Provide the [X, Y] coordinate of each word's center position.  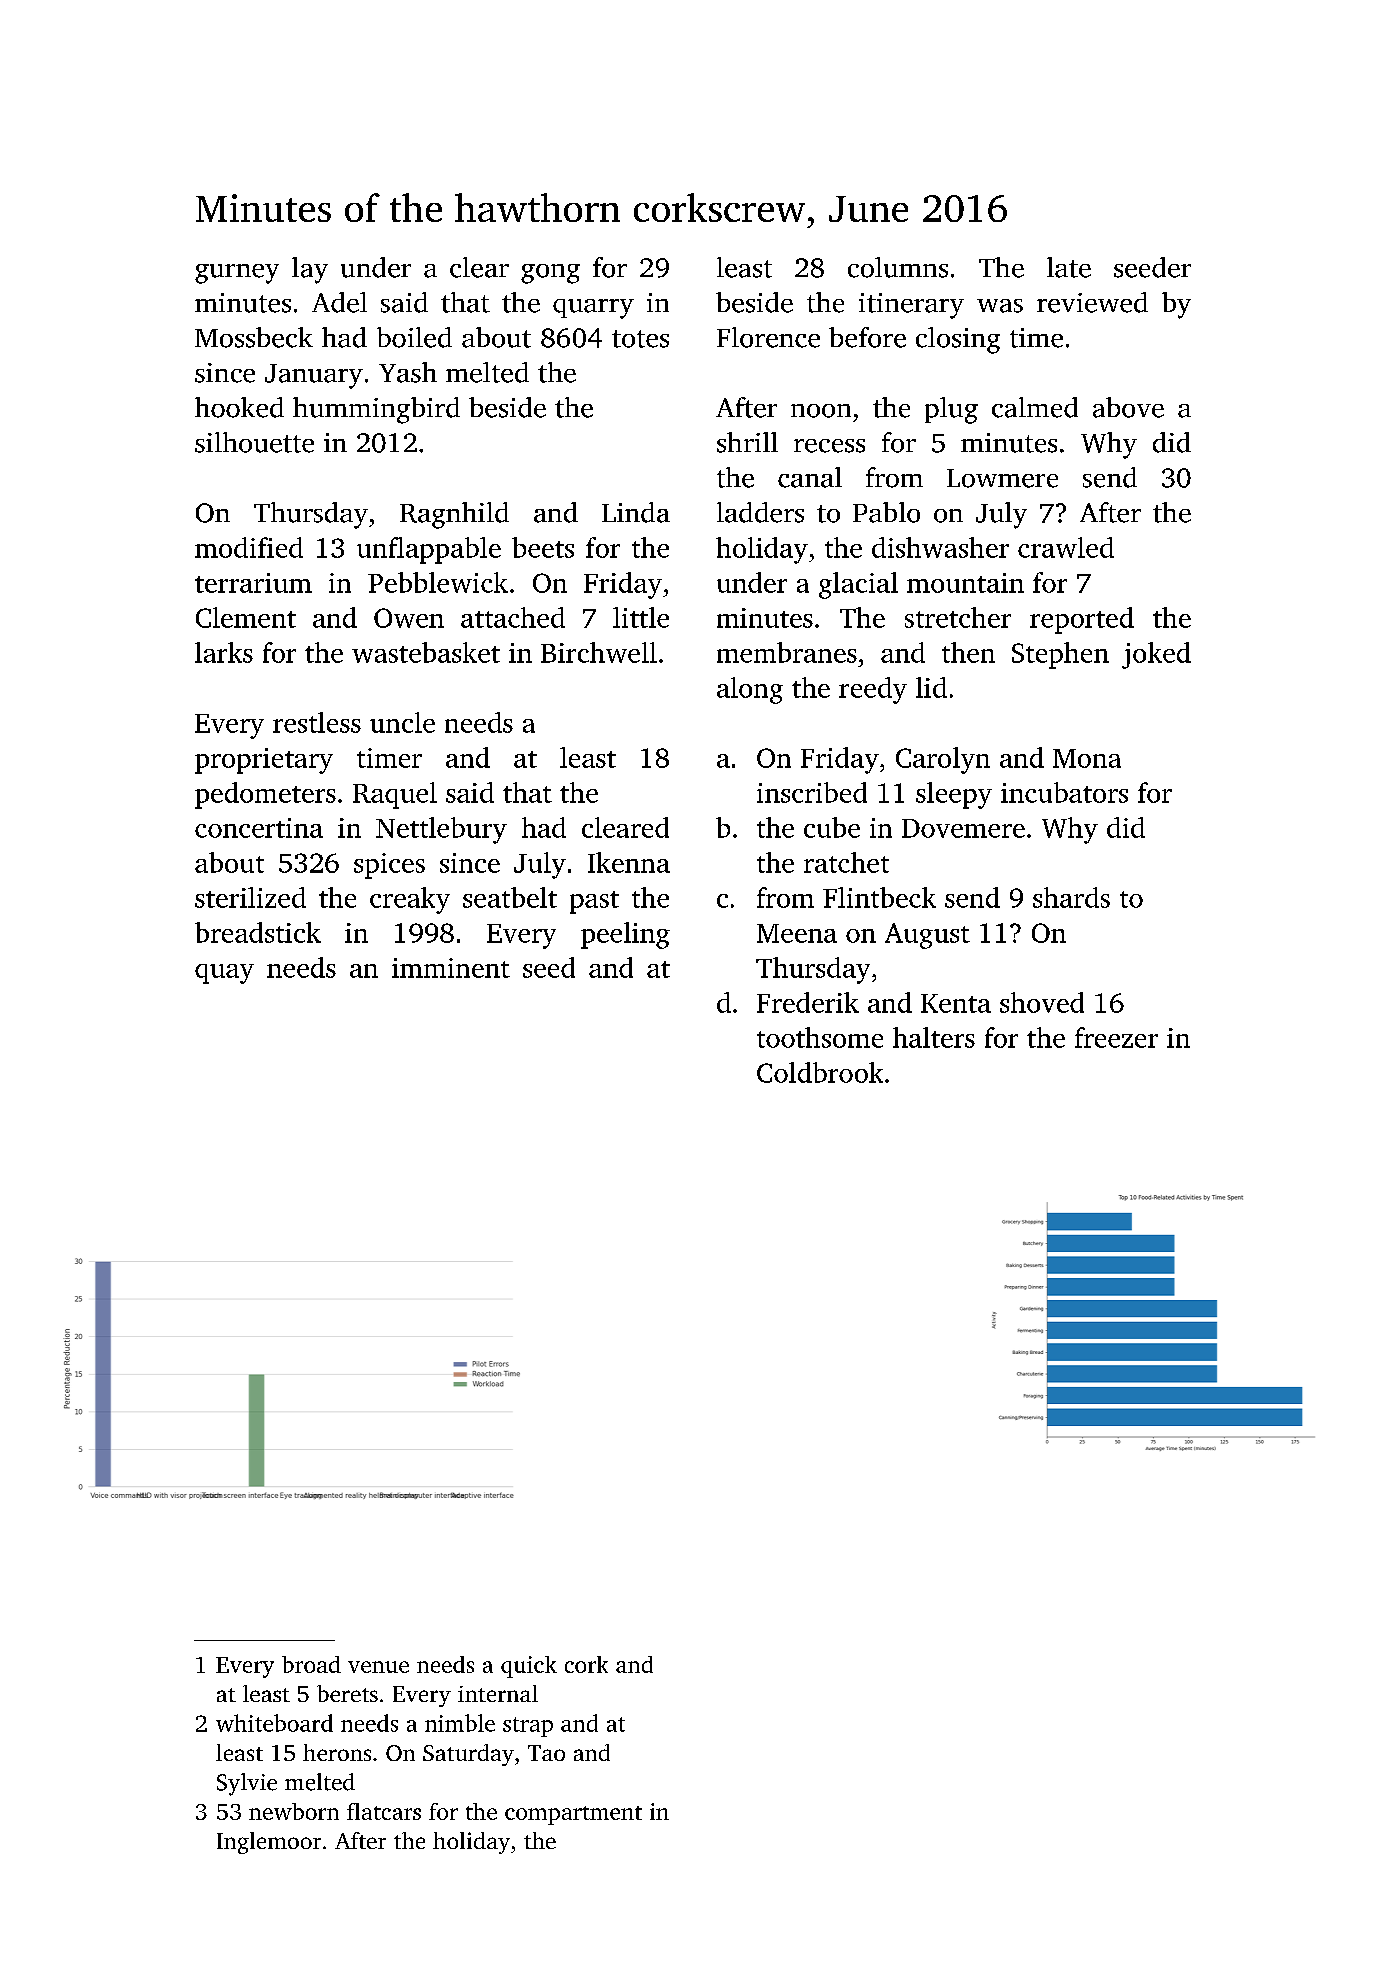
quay [224, 974]
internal [498, 1693]
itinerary [911, 306]
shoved [1042, 1002]
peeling [625, 935]
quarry [593, 309]
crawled [1066, 547]
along [750, 690]
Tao [546, 1753]
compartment [573, 1815]
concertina [259, 828]
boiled [414, 337]
